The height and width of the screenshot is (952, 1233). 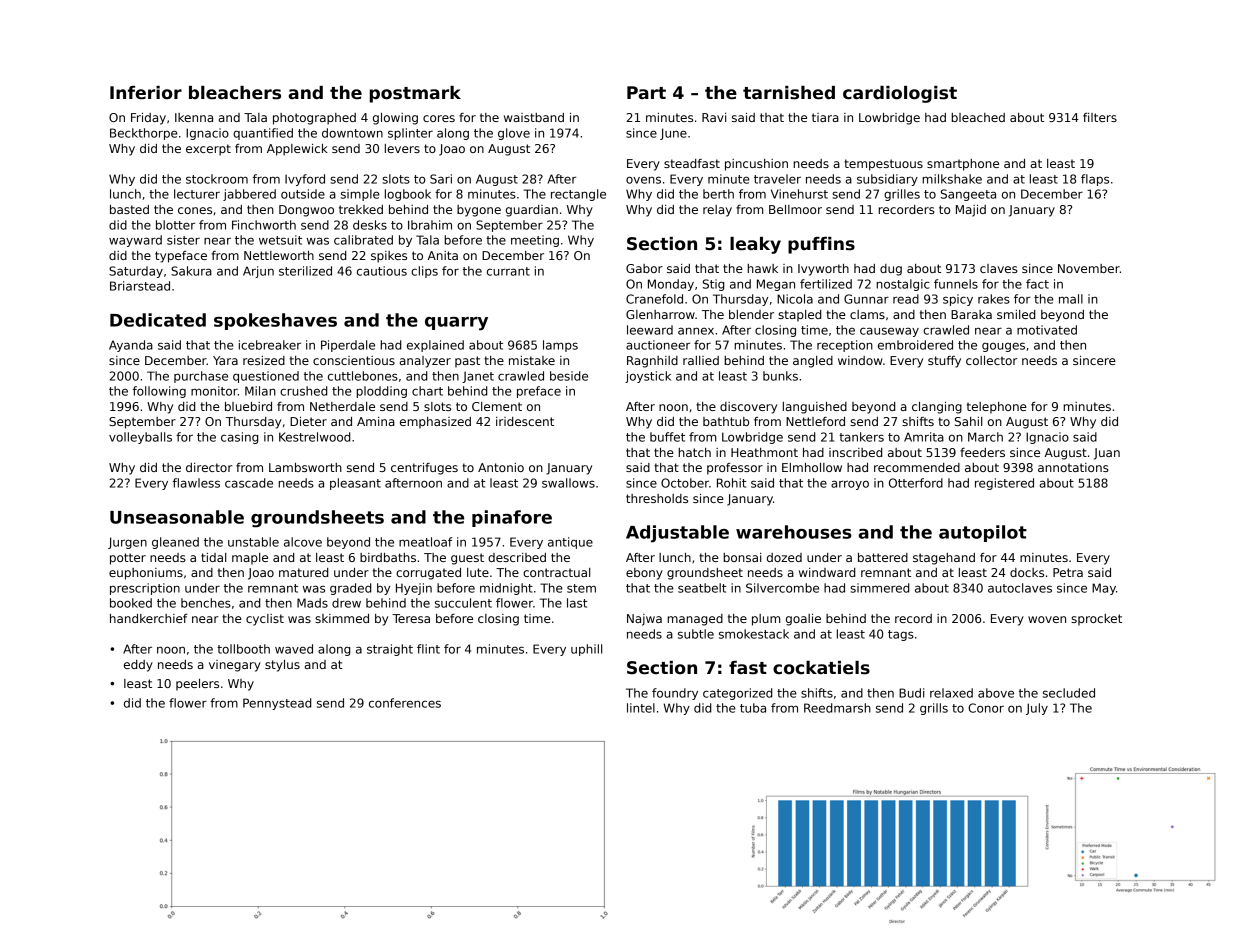 What do you see at coordinates (277, 704) in the screenshot?
I see `Pennystead` at bounding box center [277, 704].
